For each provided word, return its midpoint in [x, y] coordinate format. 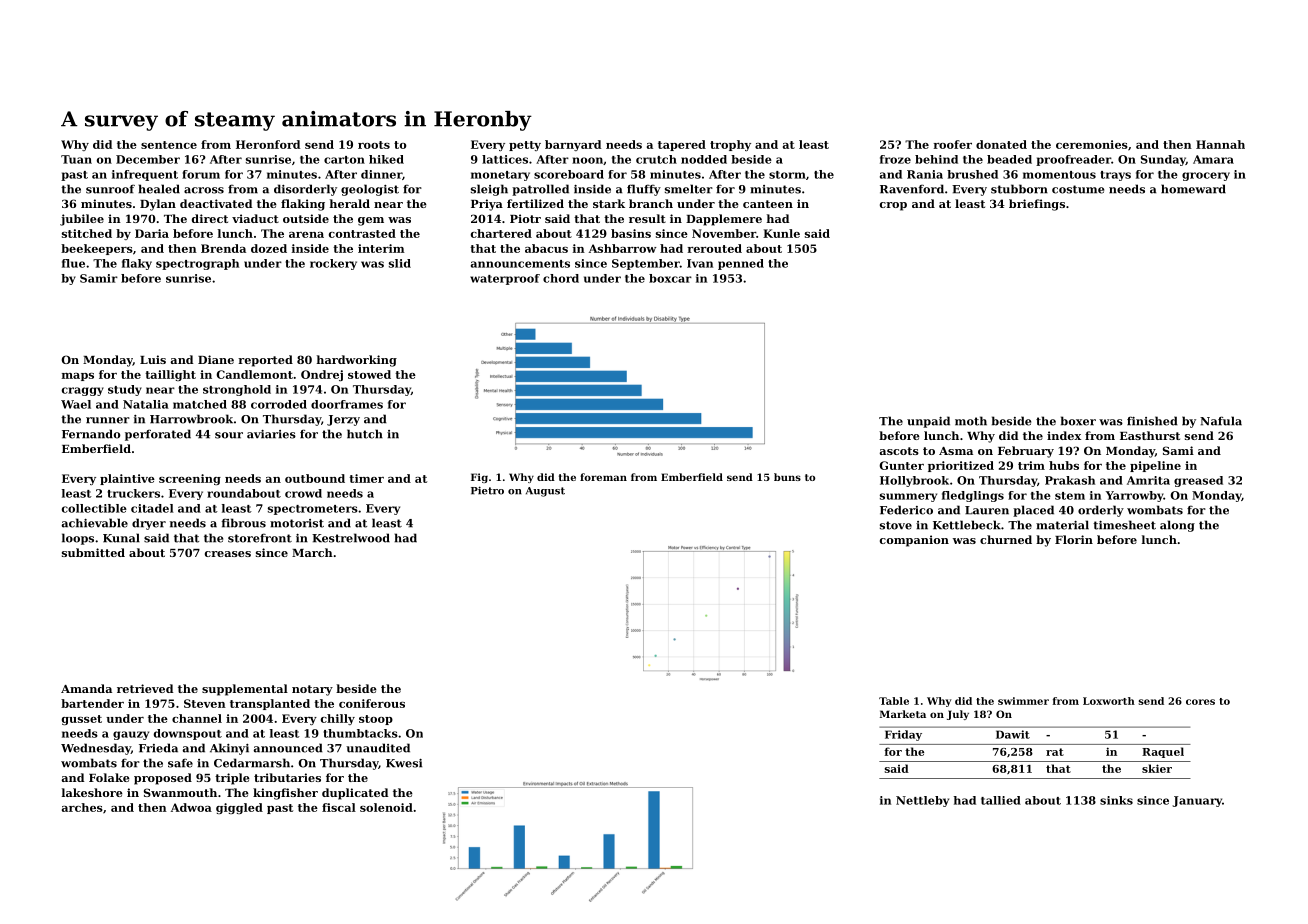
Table [894, 701]
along [1177, 526]
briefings [1037, 205]
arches [82, 807]
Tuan [76, 159]
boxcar [670, 278]
